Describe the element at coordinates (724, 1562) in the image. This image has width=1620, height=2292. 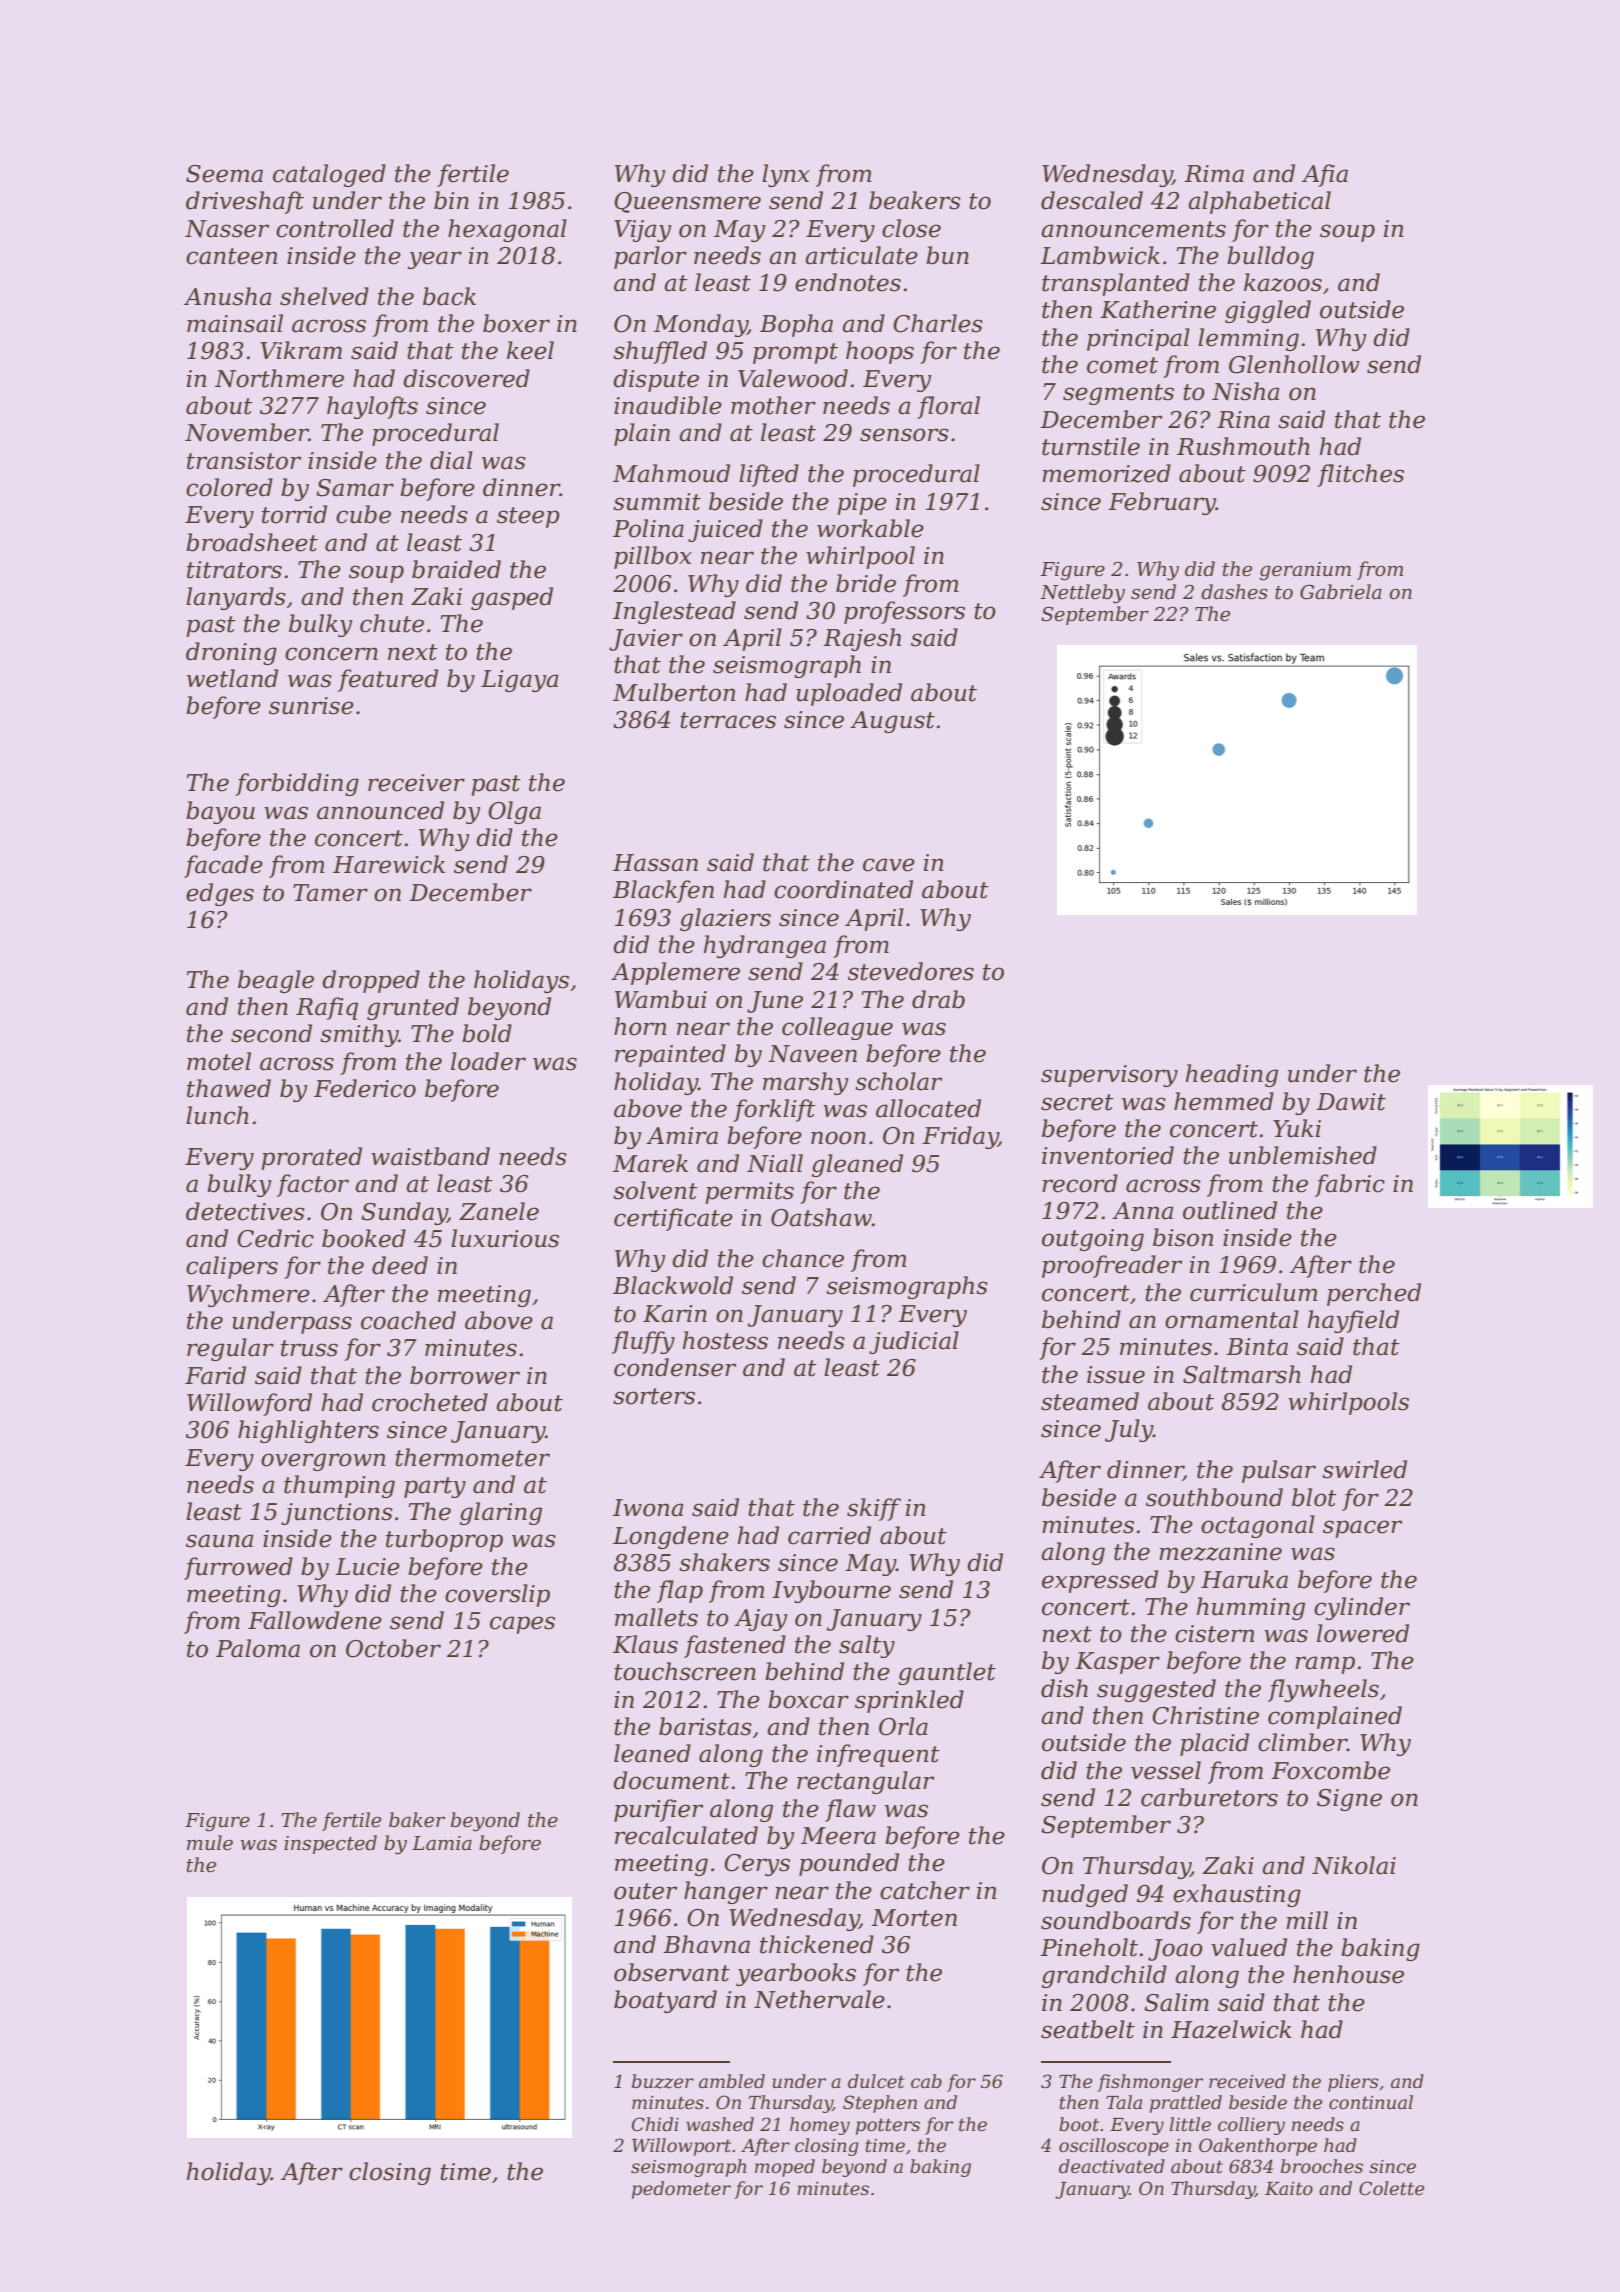
I see `shakers` at that location.
